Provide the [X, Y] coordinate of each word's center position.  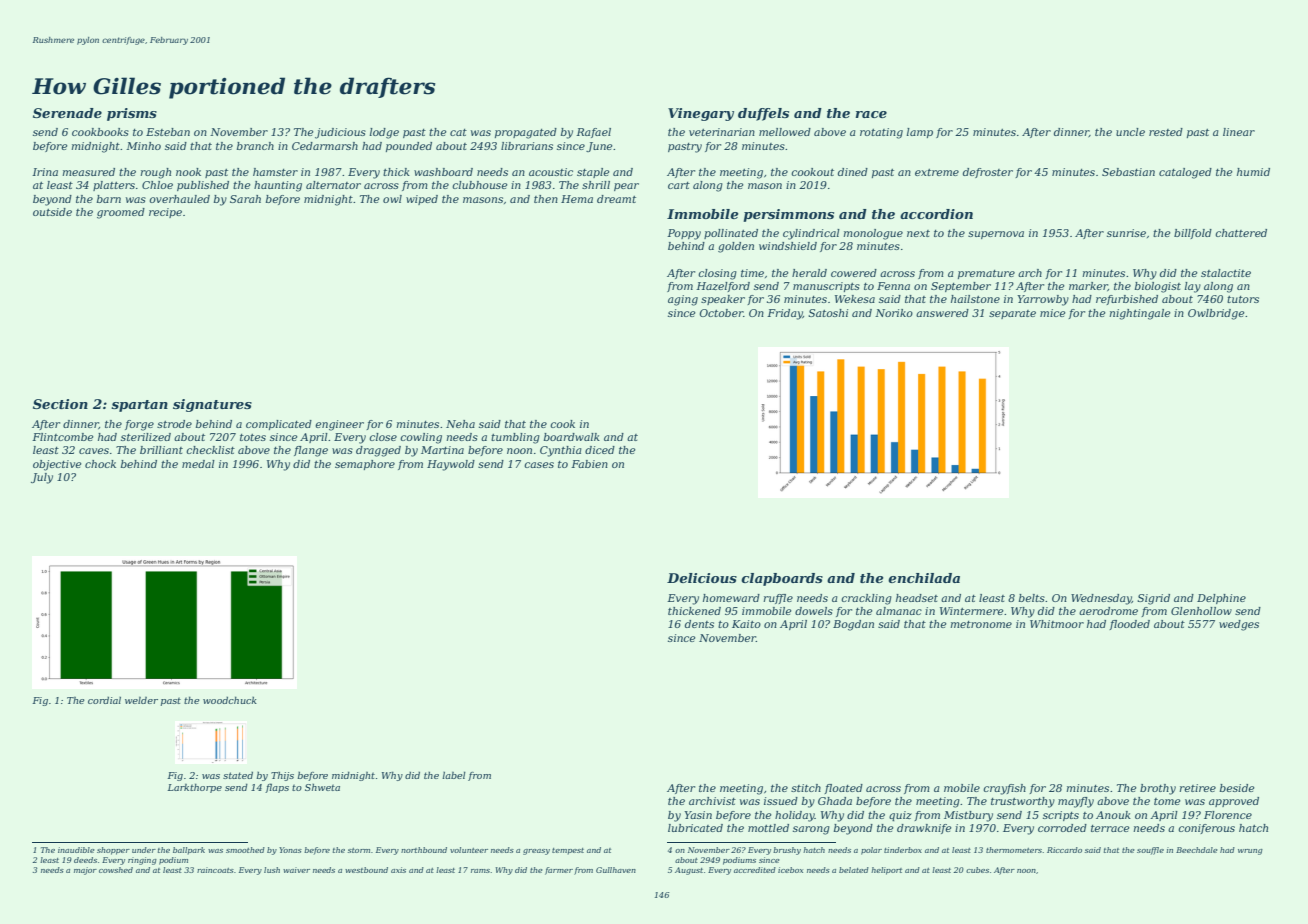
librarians [527, 146]
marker [1088, 286]
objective [57, 465]
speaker [723, 300]
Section [60, 404]
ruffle [778, 599]
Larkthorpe [194, 788]
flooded [1129, 625]
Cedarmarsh [325, 146]
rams [480, 871]
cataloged [1185, 173]
